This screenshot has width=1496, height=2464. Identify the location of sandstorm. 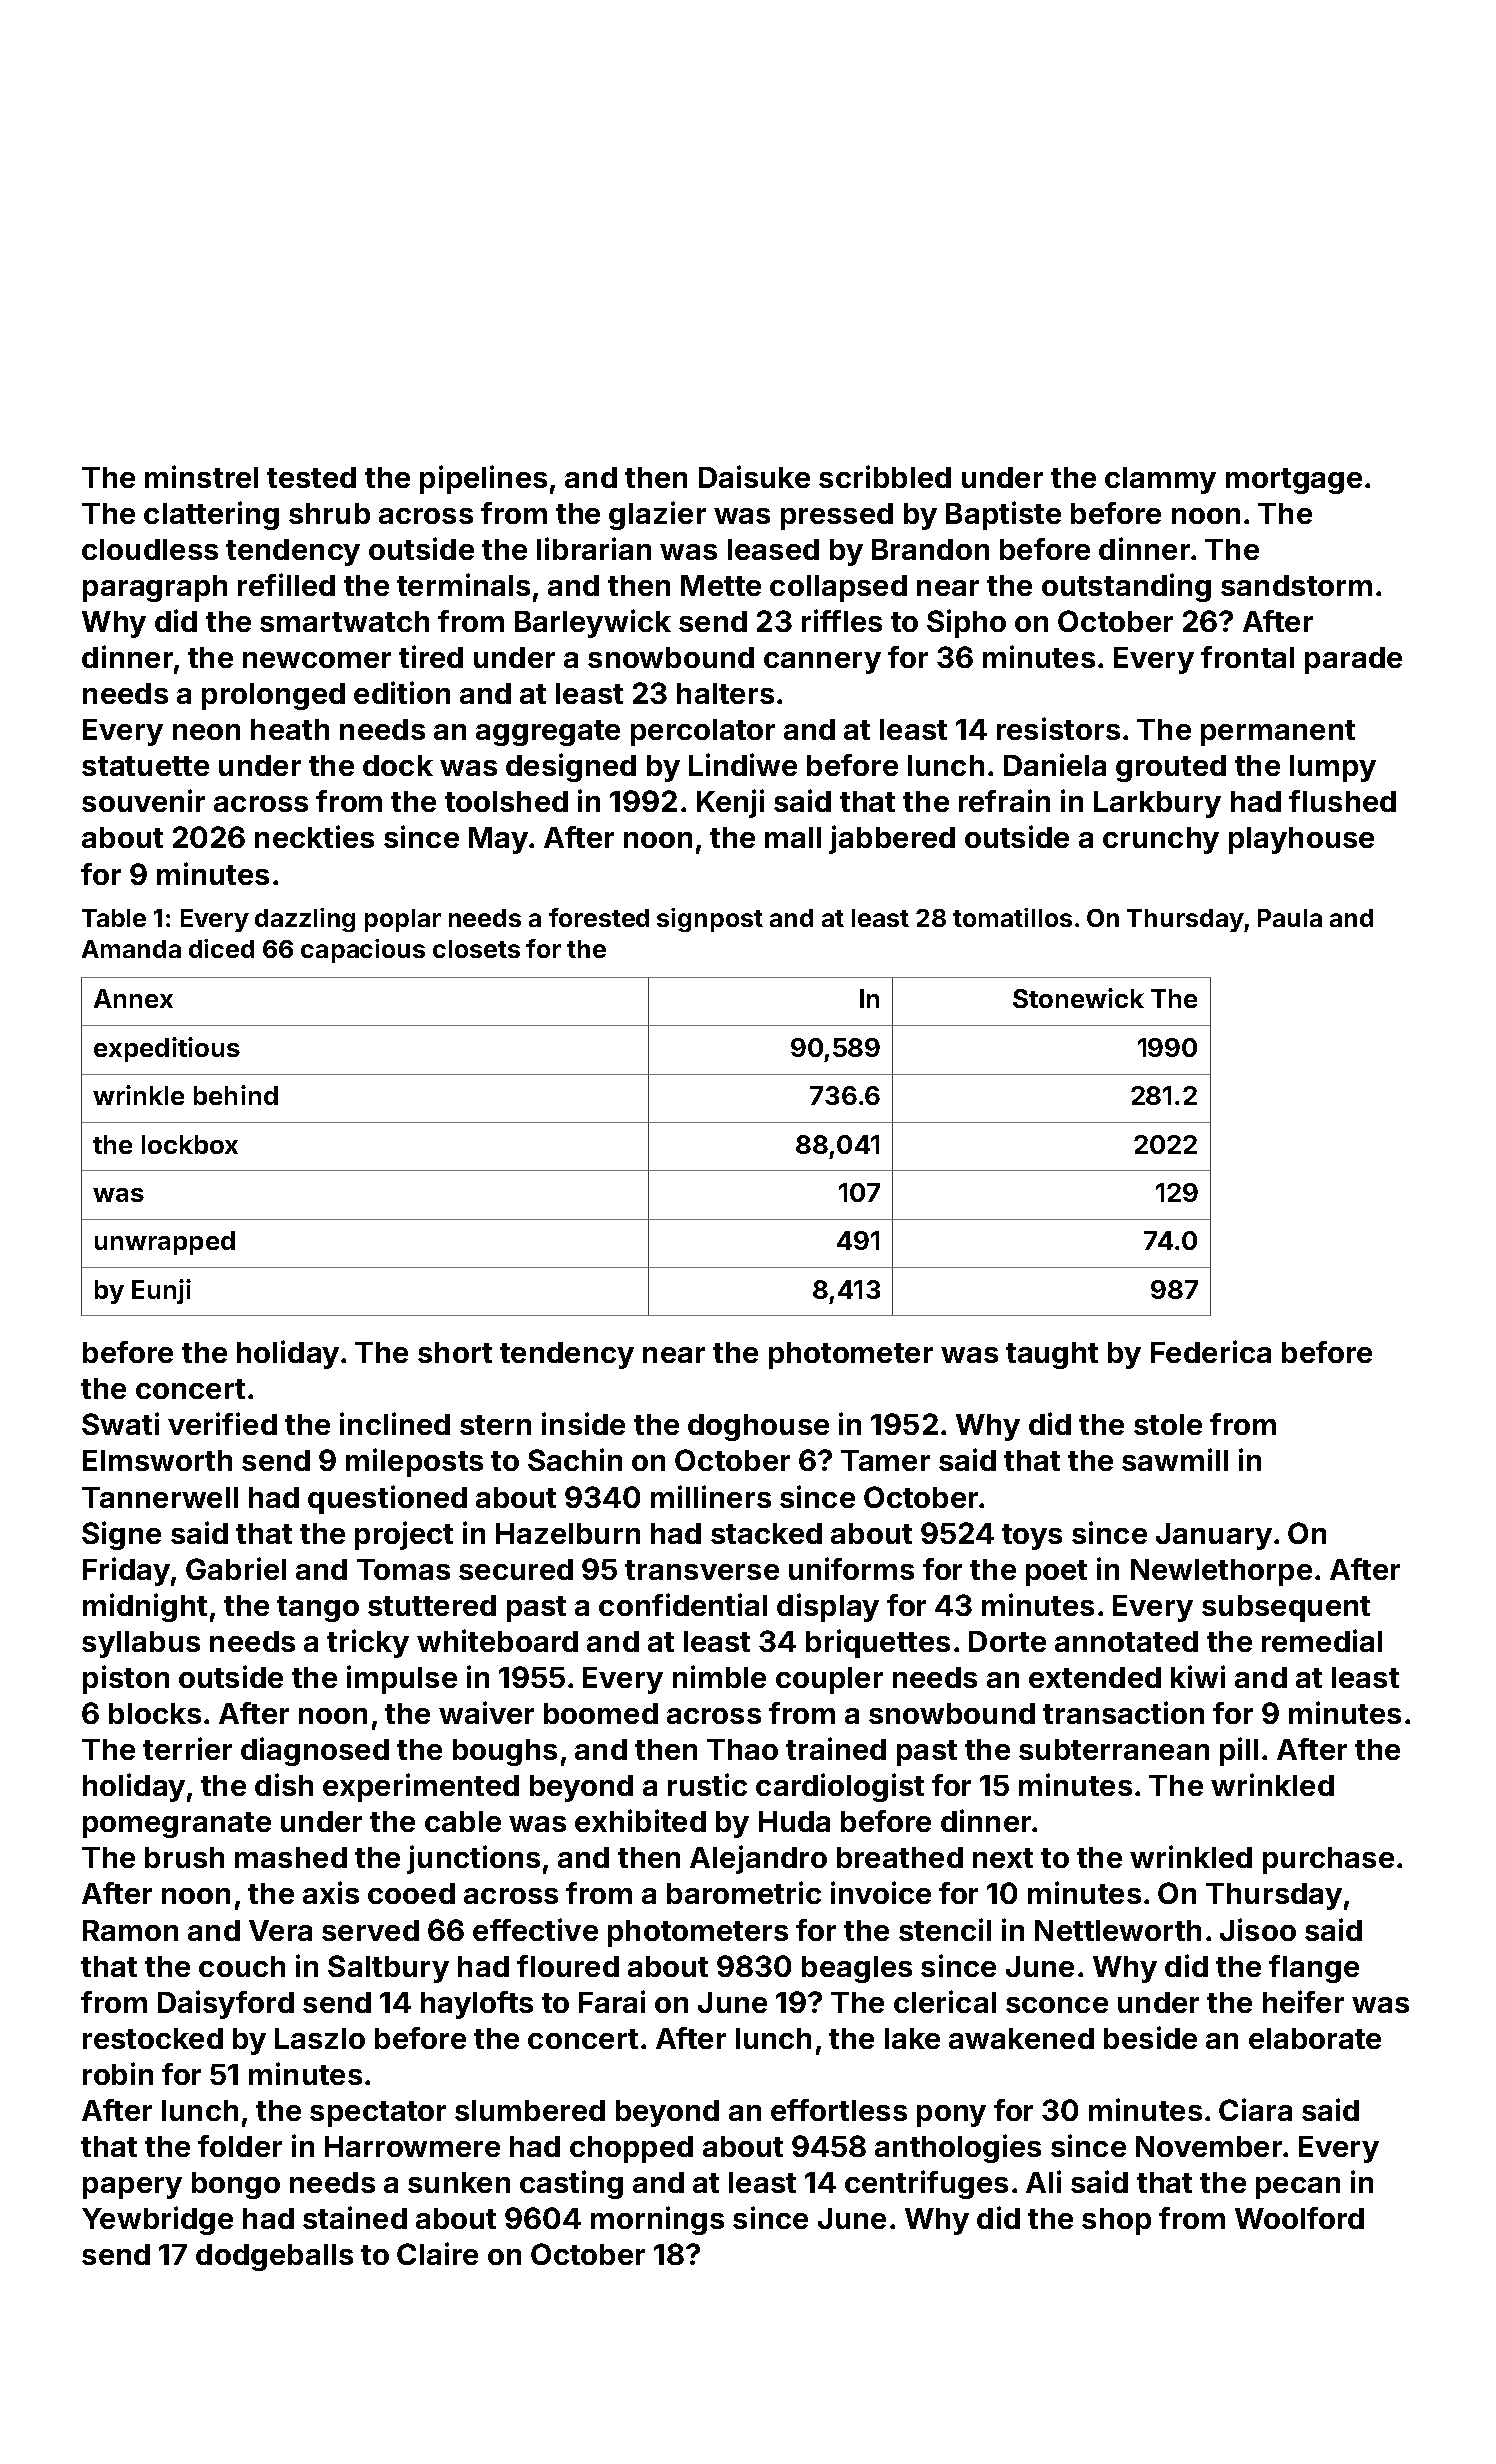
(1296, 585).
